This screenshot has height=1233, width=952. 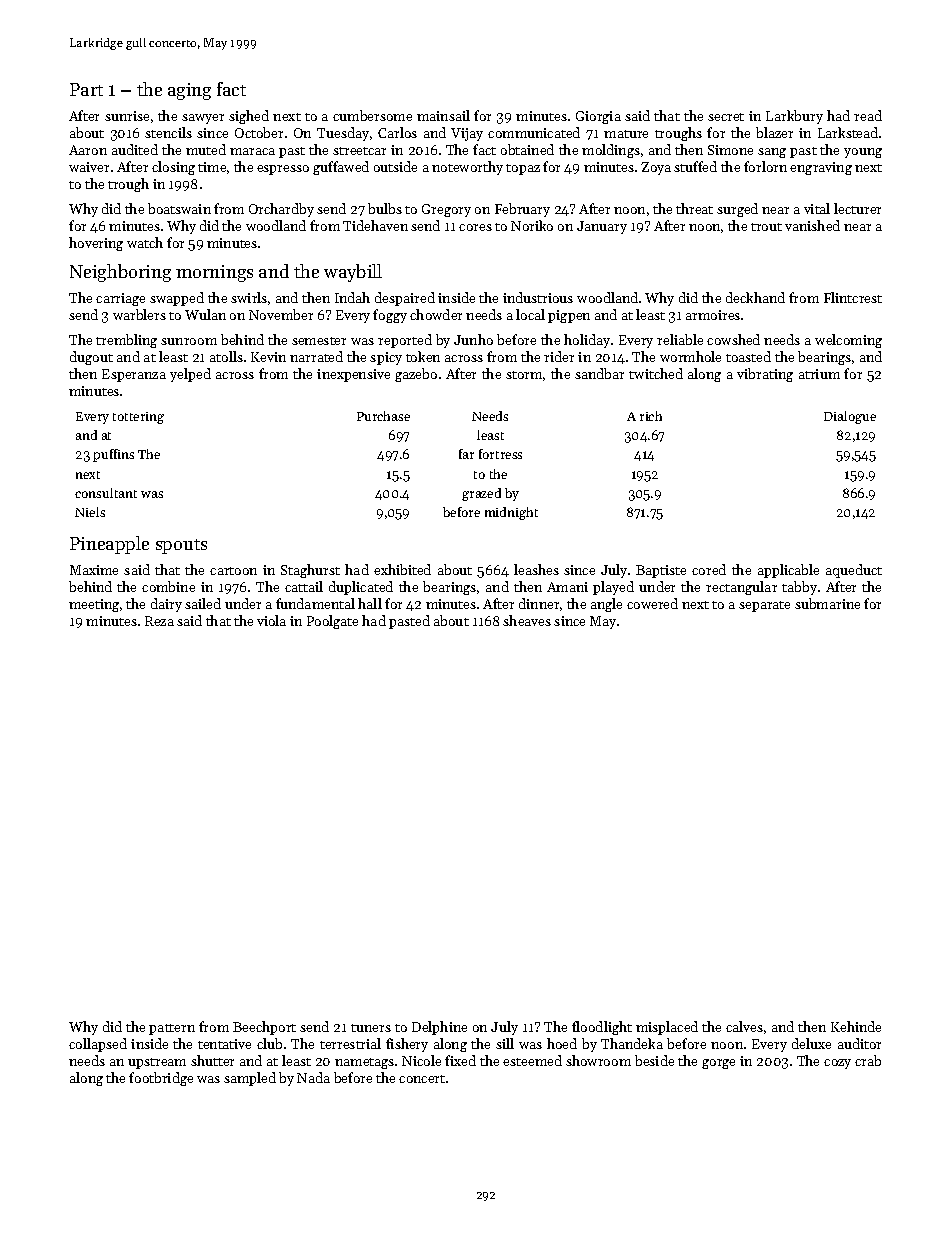 I want to click on Reza, so click(x=159, y=621).
